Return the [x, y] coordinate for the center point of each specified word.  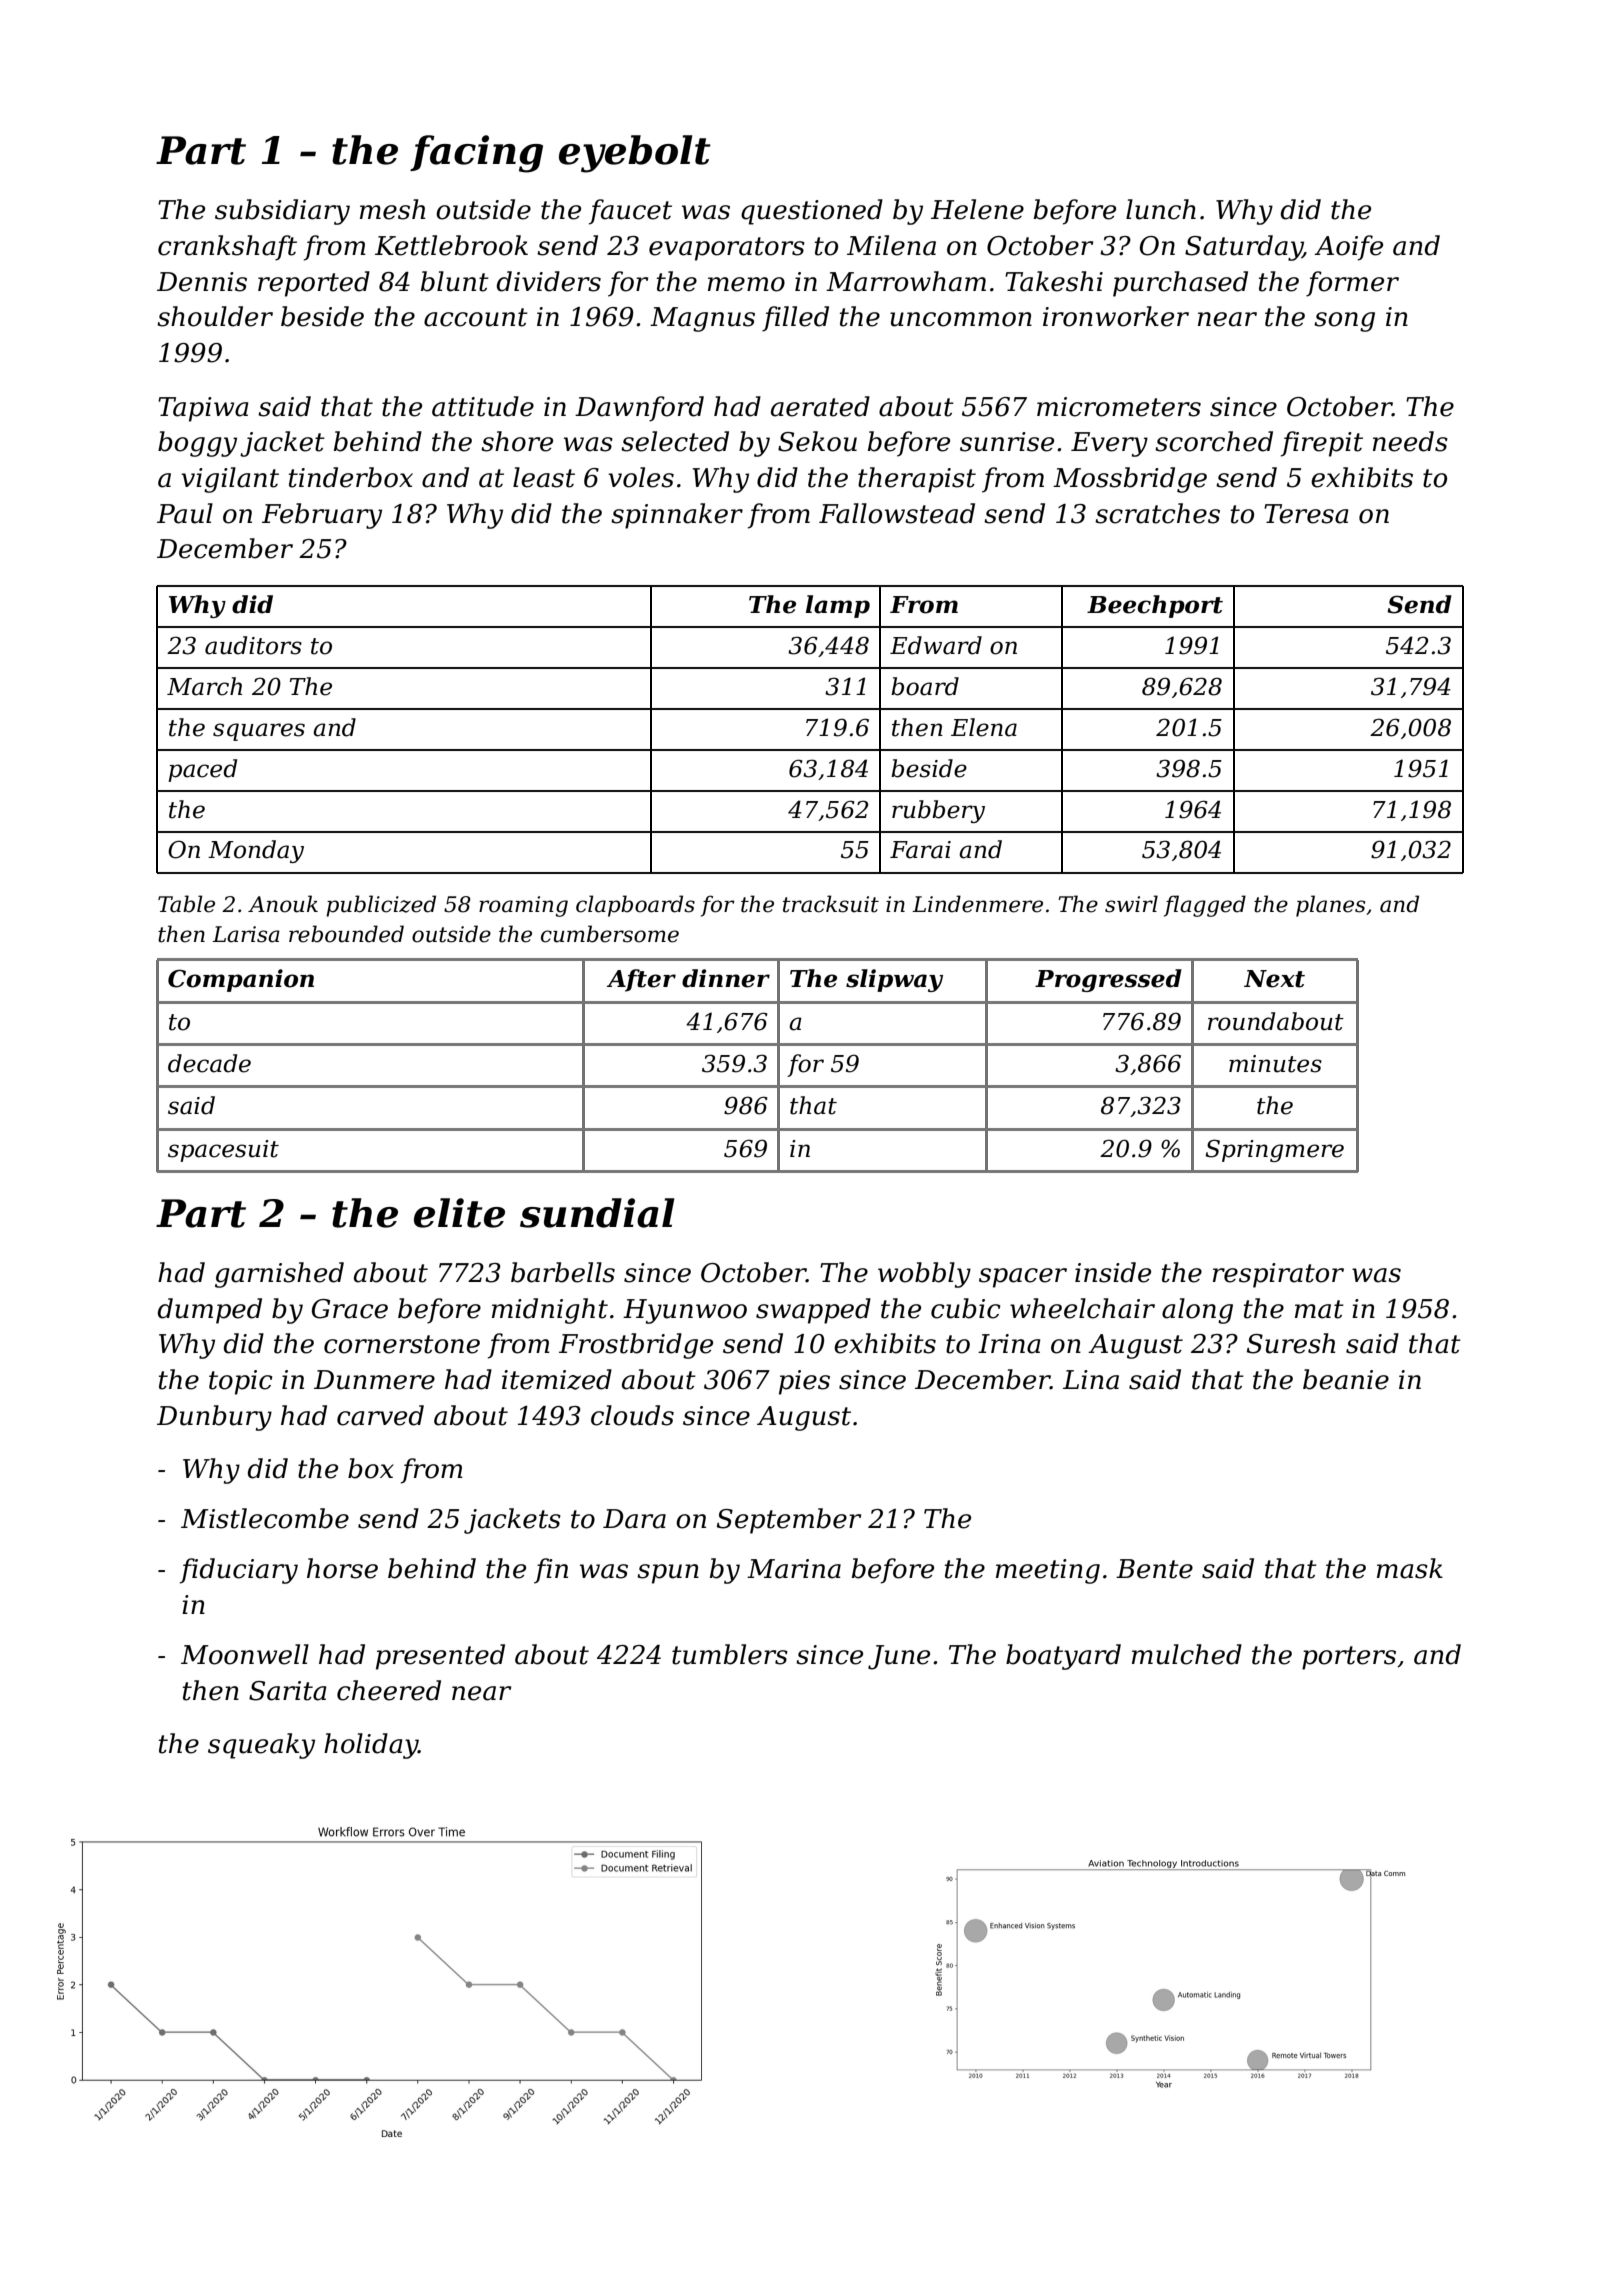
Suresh [1291, 1343]
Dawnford [639, 409]
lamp [838, 606]
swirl [1131, 904]
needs [1410, 441]
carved [380, 1415]
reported [314, 284]
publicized [381, 906]
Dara [634, 1519]
